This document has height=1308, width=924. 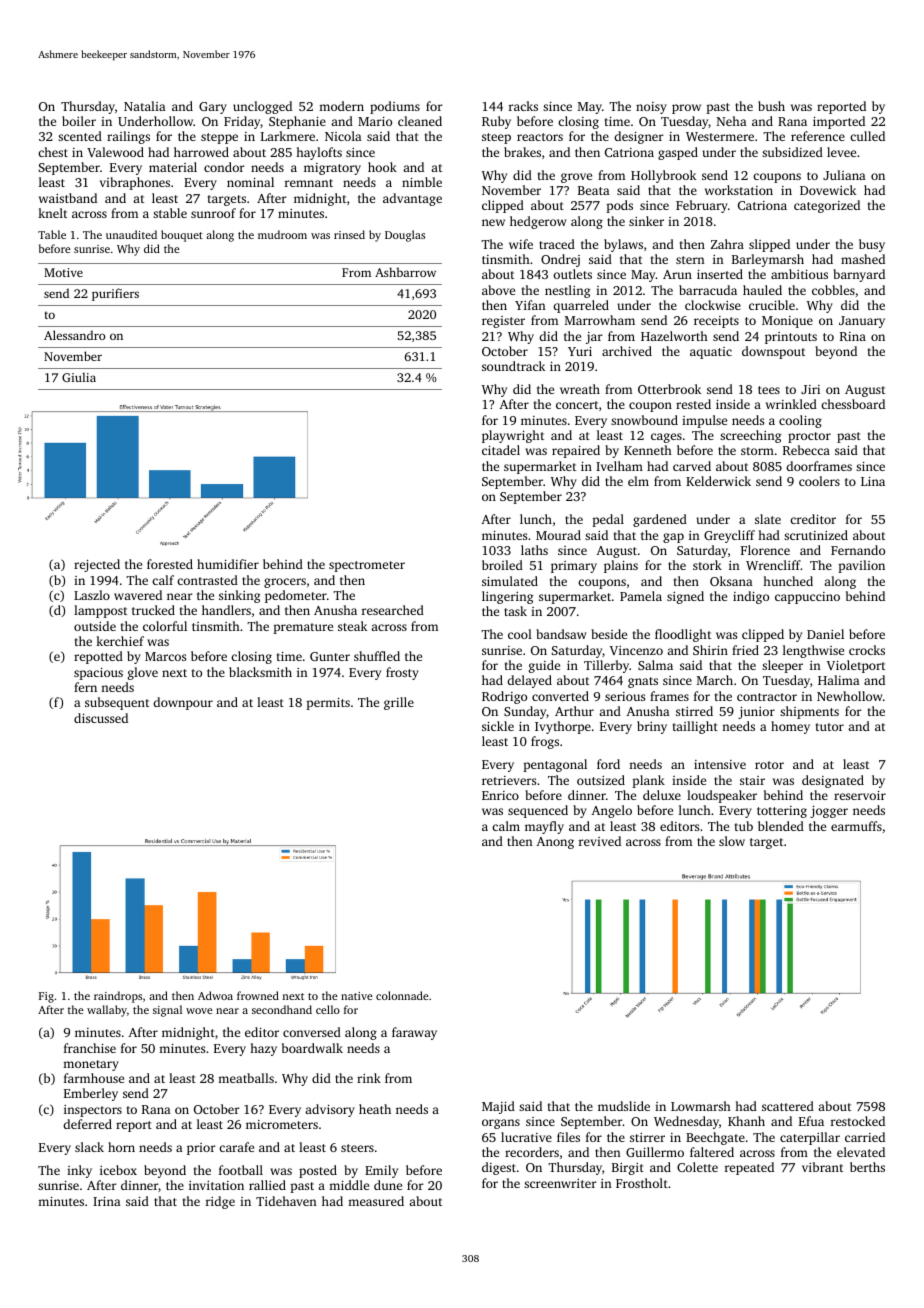 What do you see at coordinates (501, 450) in the document?
I see `citadel` at bounding box center [501, 450].
